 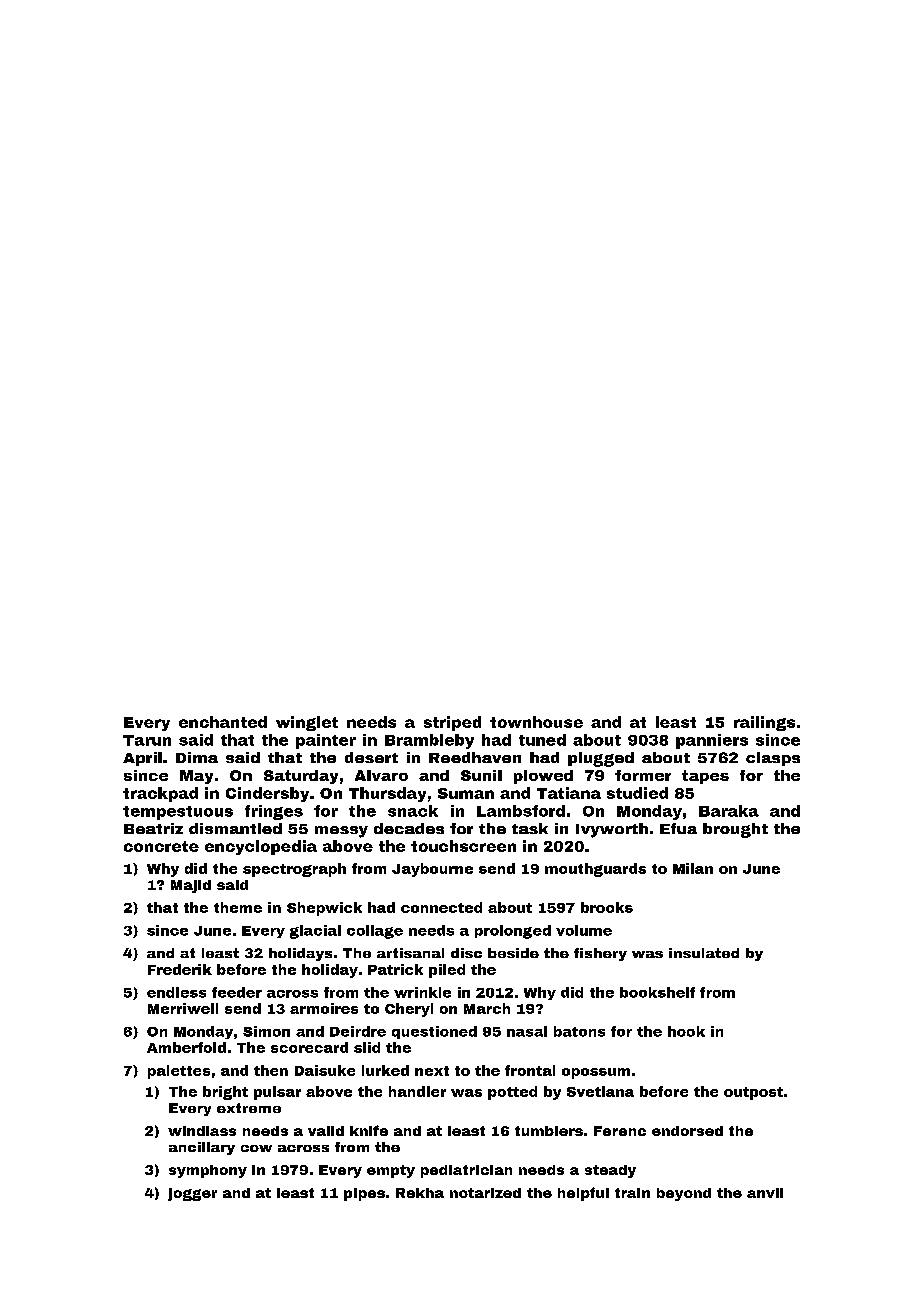 I want to click on fishery, so click(x=600, y=954).
